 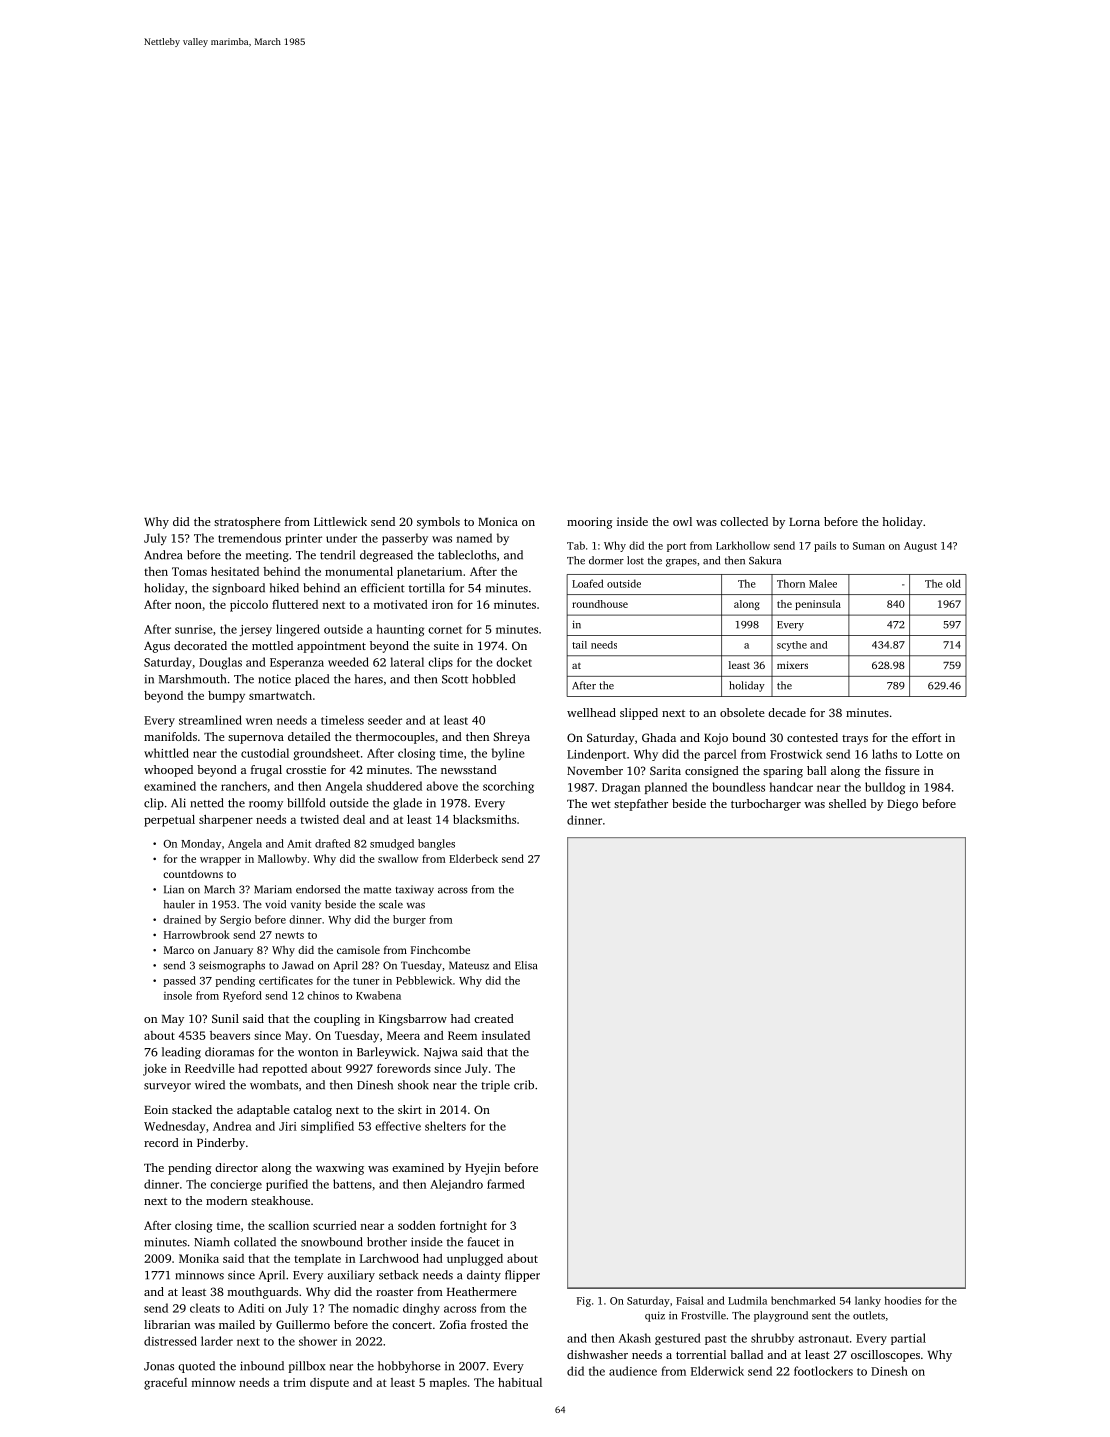 What do you see at coordinates (506, 1184) in the screenshot?
I see `farmed` at bounding box center [506, 1184].
